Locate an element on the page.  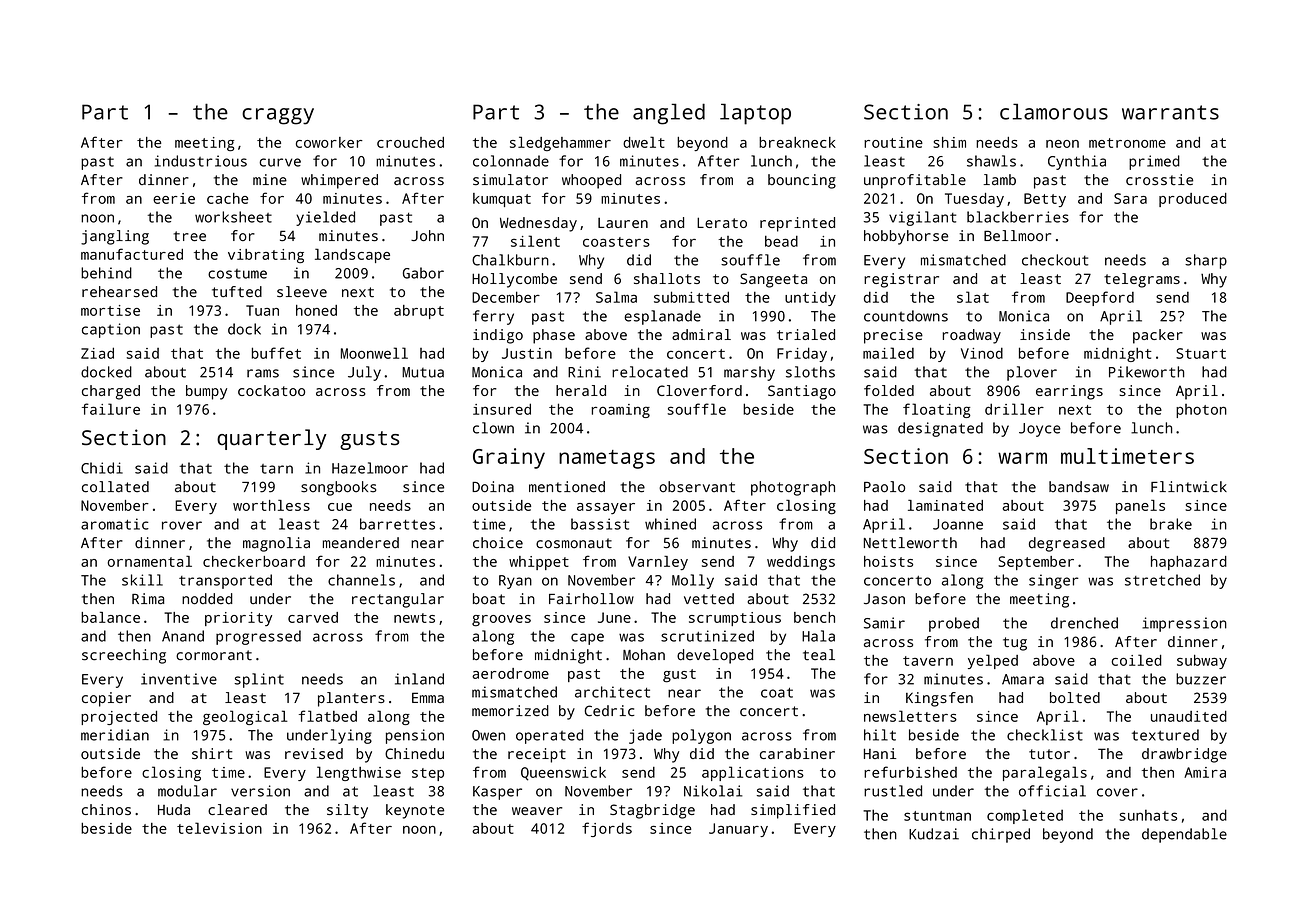
Queenswick is located at coordinates (563, 774).
